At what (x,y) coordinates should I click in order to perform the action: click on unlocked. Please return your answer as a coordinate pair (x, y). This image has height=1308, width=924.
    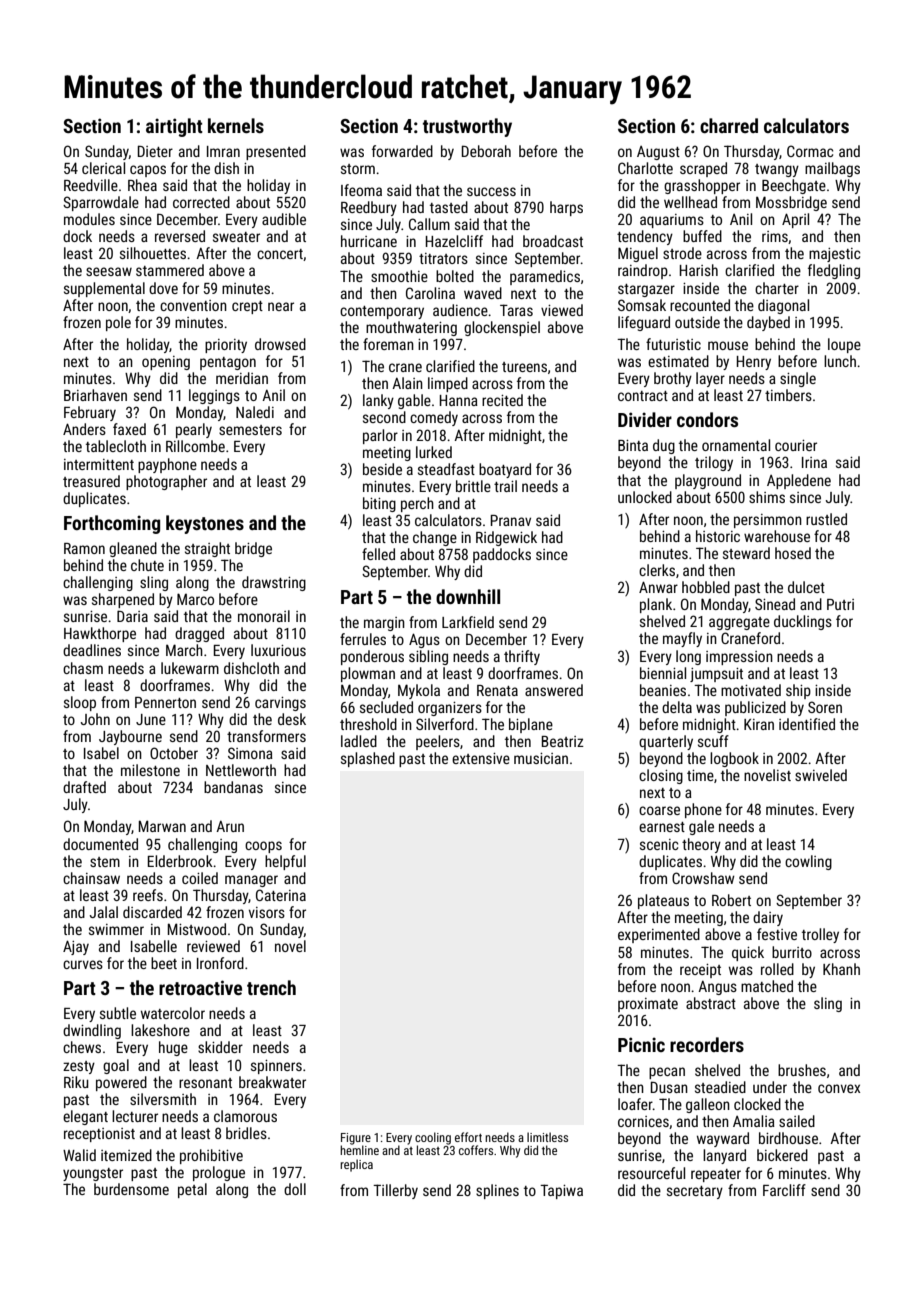
    Looking at the image, I should click on (645, 497).
